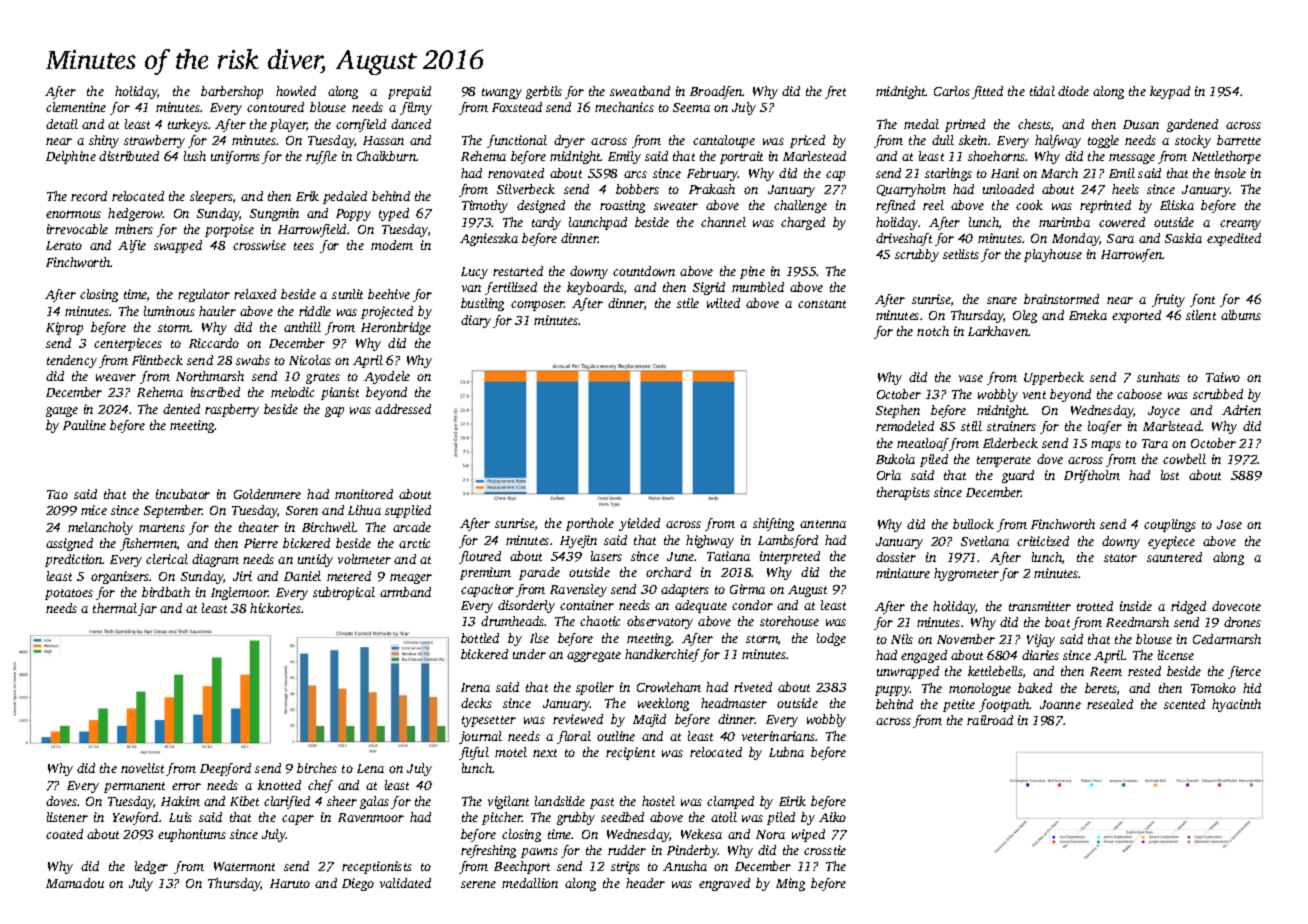 The height and width of the document is (924, 1308). I want to click on potatoes, so click(69, 594).
